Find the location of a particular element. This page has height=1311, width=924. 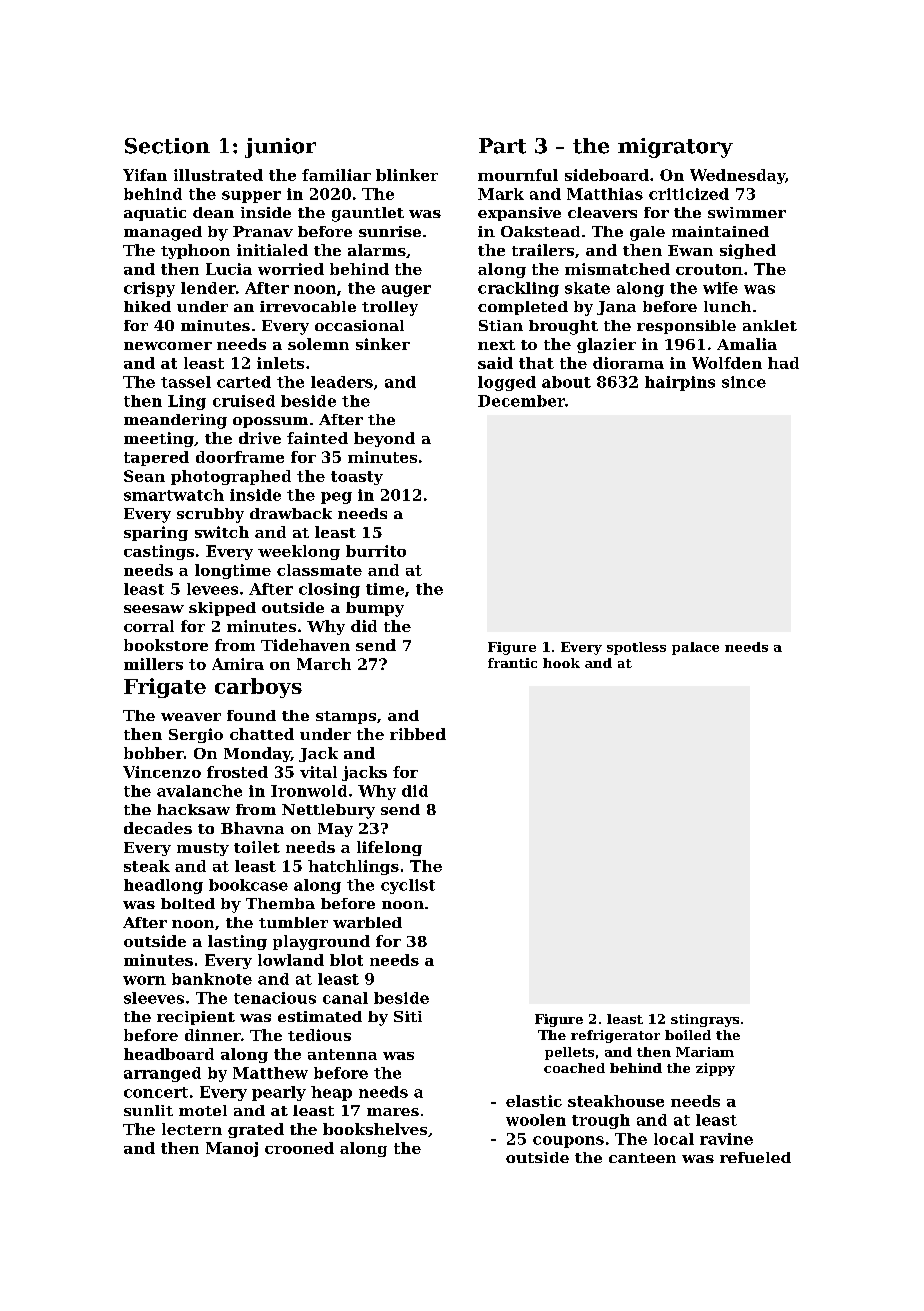

Part is located at coordinates (502, 146).
